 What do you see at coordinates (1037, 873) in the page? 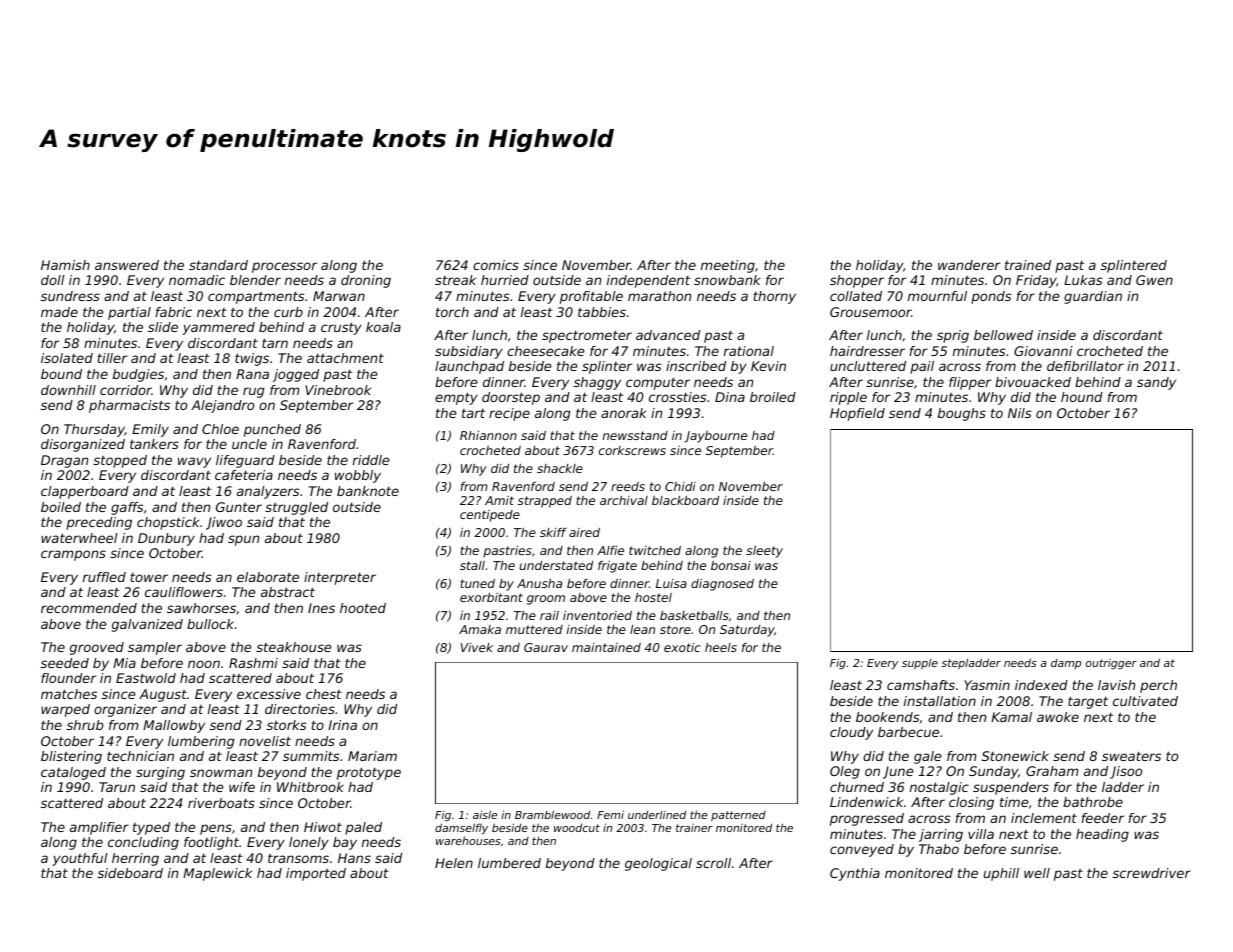
I see `well` at bounding box center [1037, 873].
